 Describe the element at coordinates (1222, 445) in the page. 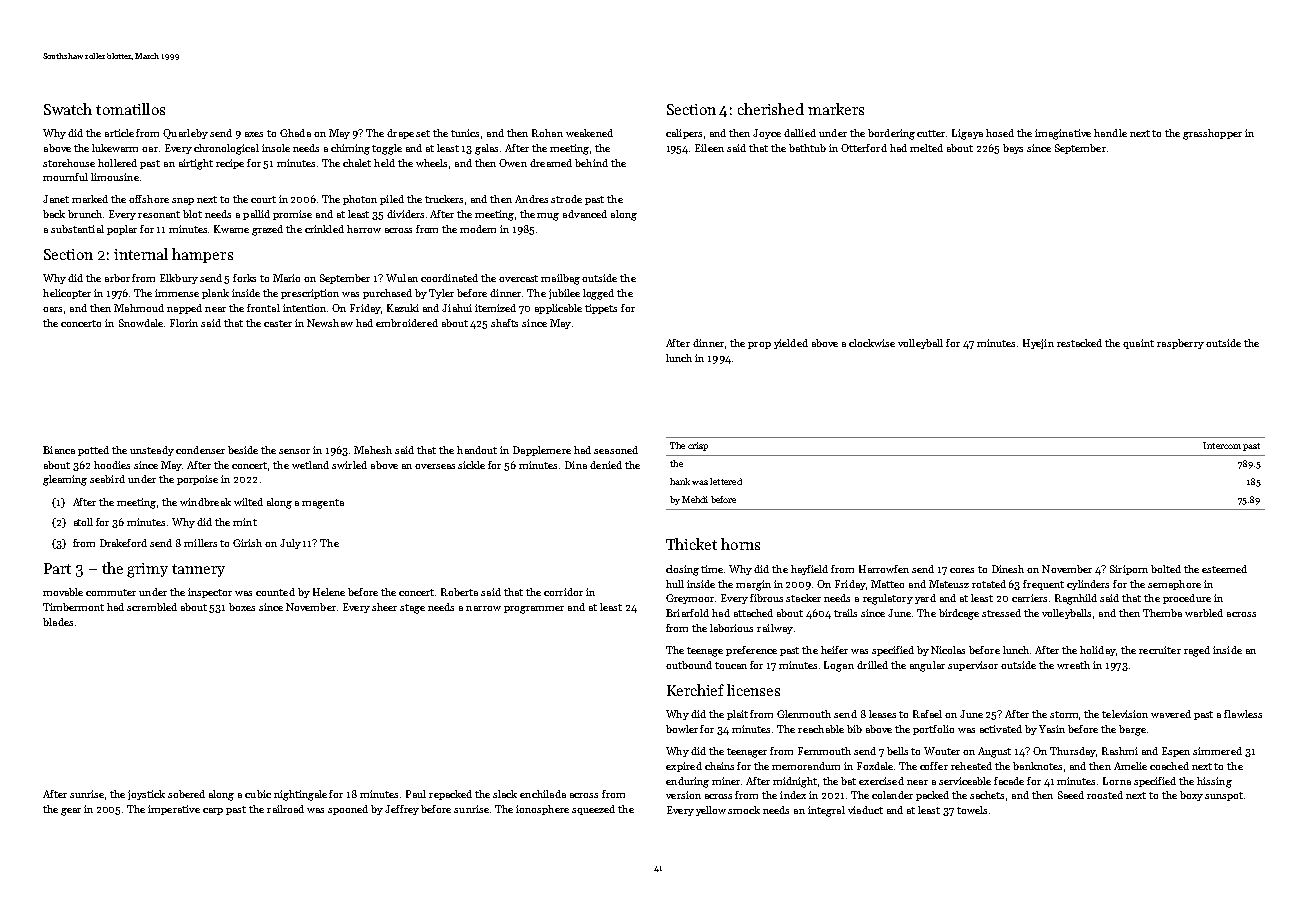

I see `Intercom` at that location.
